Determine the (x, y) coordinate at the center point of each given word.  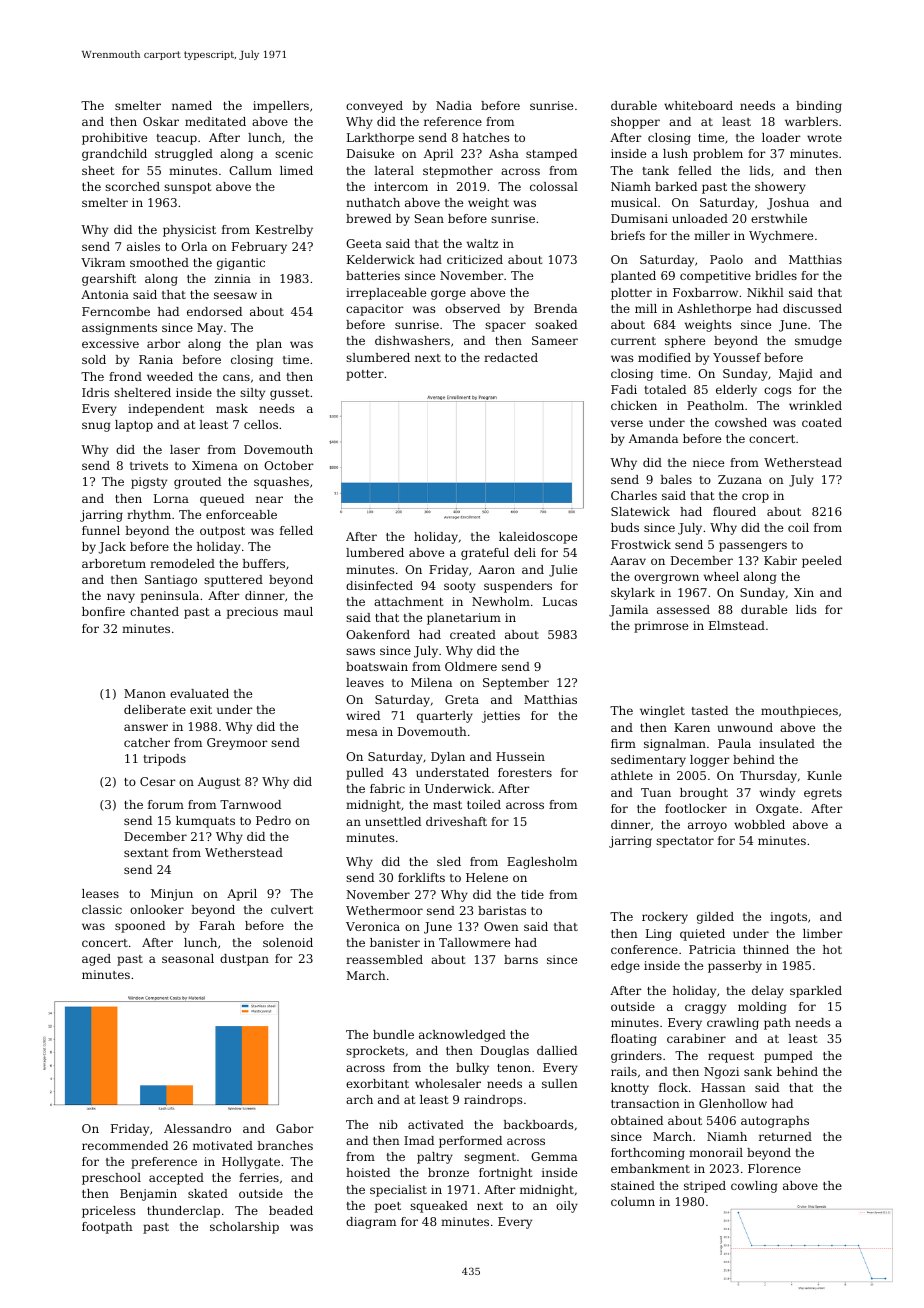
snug (96, 427)
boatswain (377, 666)
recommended (125, 1145)
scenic (294, 153)
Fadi (624, 389)
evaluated (199, 693)
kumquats (205, 822)
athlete (632, 775)
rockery (665, 918)
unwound (745, 727)
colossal (554, 186)
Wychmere (781, 237)
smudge (818, 342)
